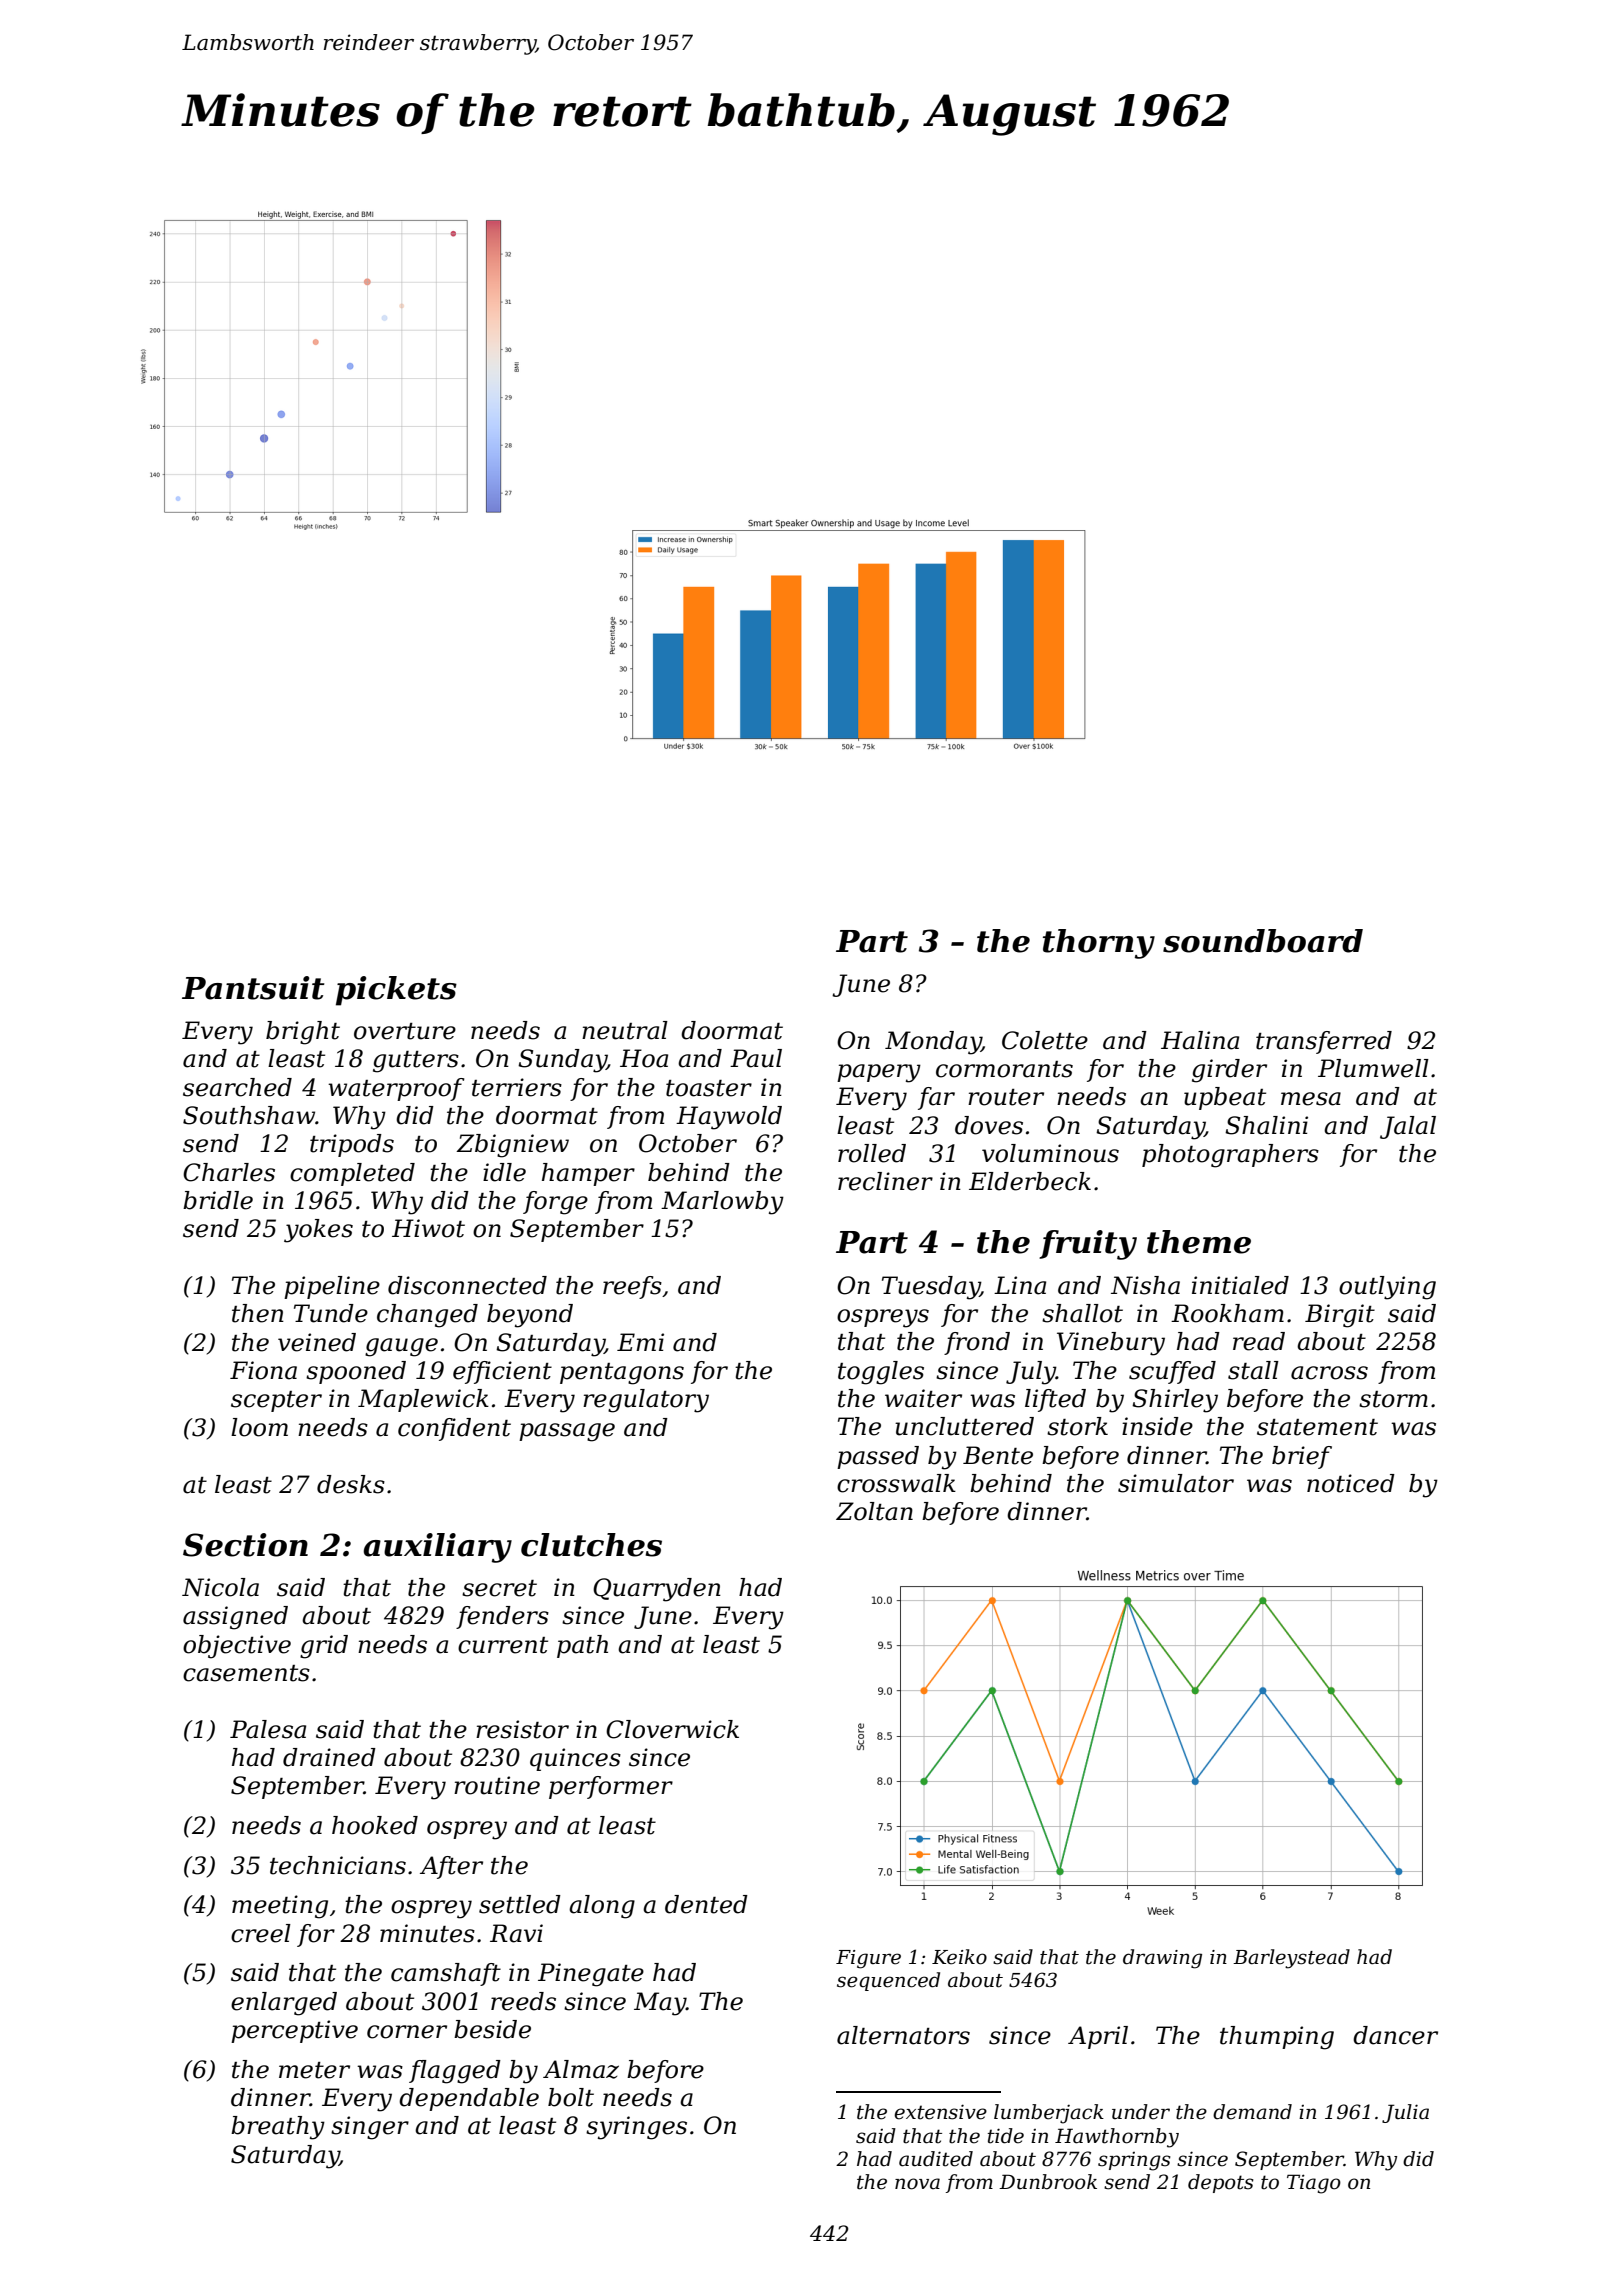 The width and height of the screenshot is (1620, 2292). I want to click on alternators, so click(903, 2035).
